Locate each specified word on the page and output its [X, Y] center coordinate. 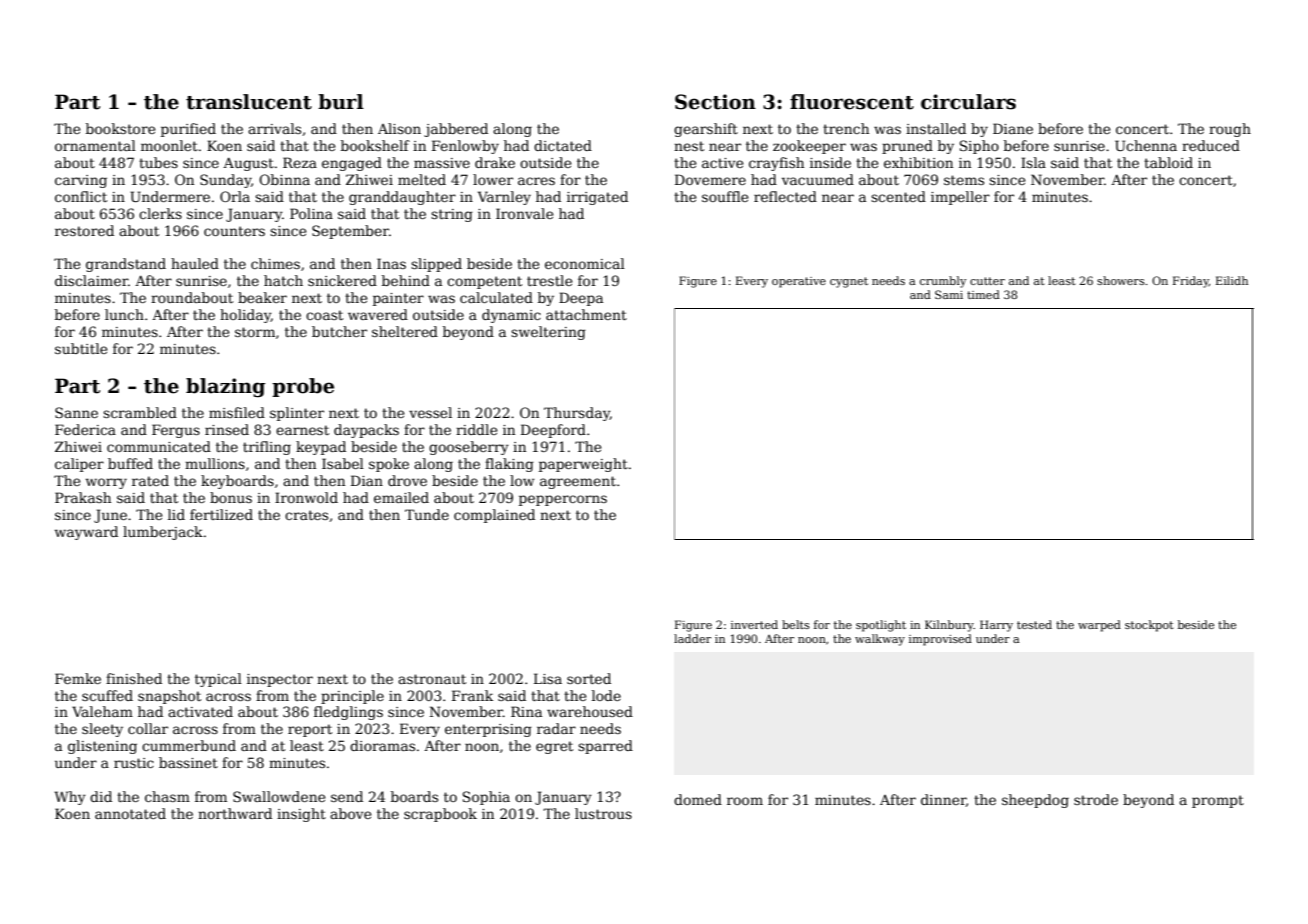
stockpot [1149, 626]
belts [796, 624]
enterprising [488, 730]
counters [234, 231]
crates [306, 515]
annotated [130, 813]
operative [799, 282]
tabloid [1168, 162]
